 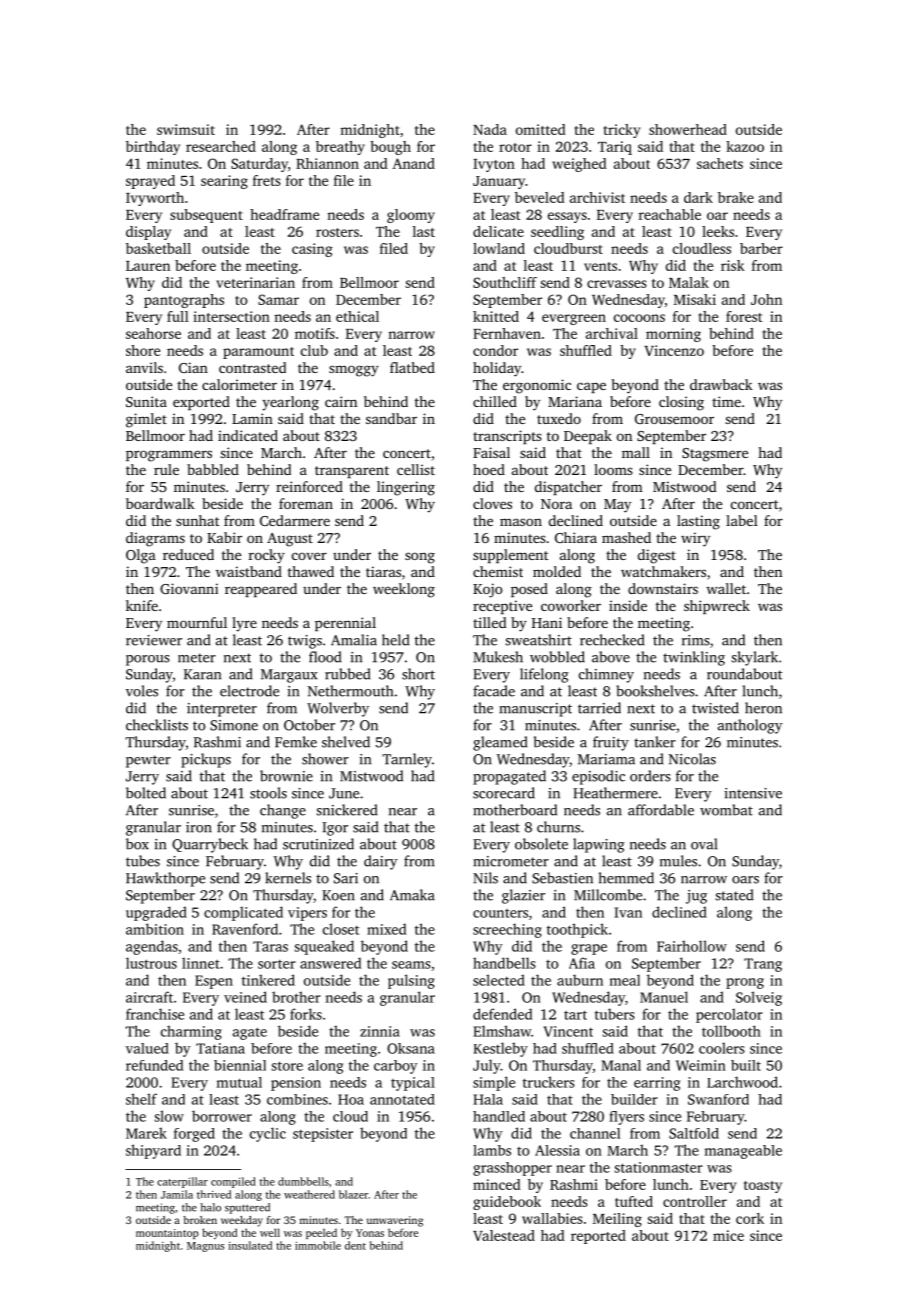 I want to click on motherboard, so click(x=515, y=810).
